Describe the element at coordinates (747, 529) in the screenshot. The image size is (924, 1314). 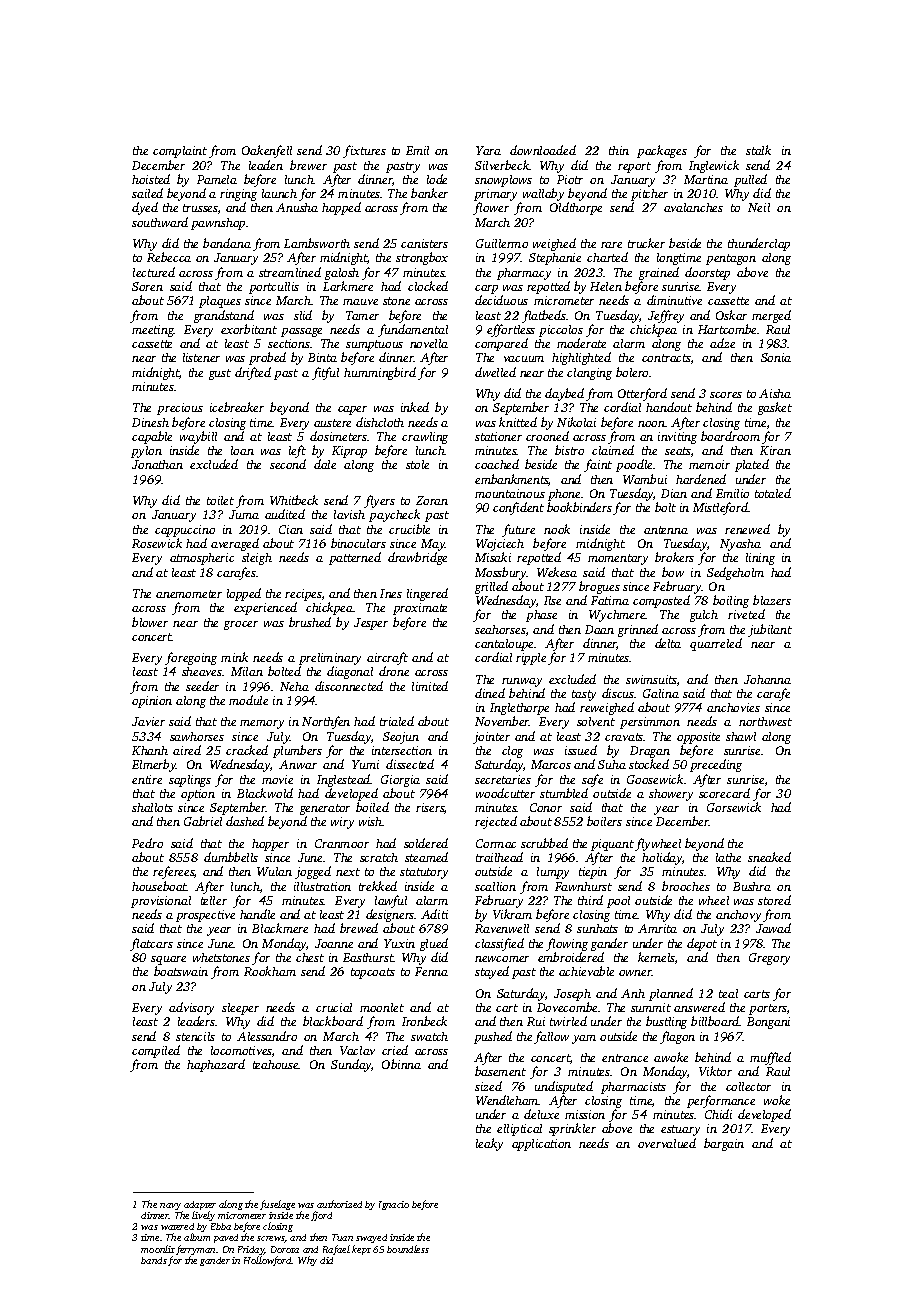
I see `renewed` at that location.
